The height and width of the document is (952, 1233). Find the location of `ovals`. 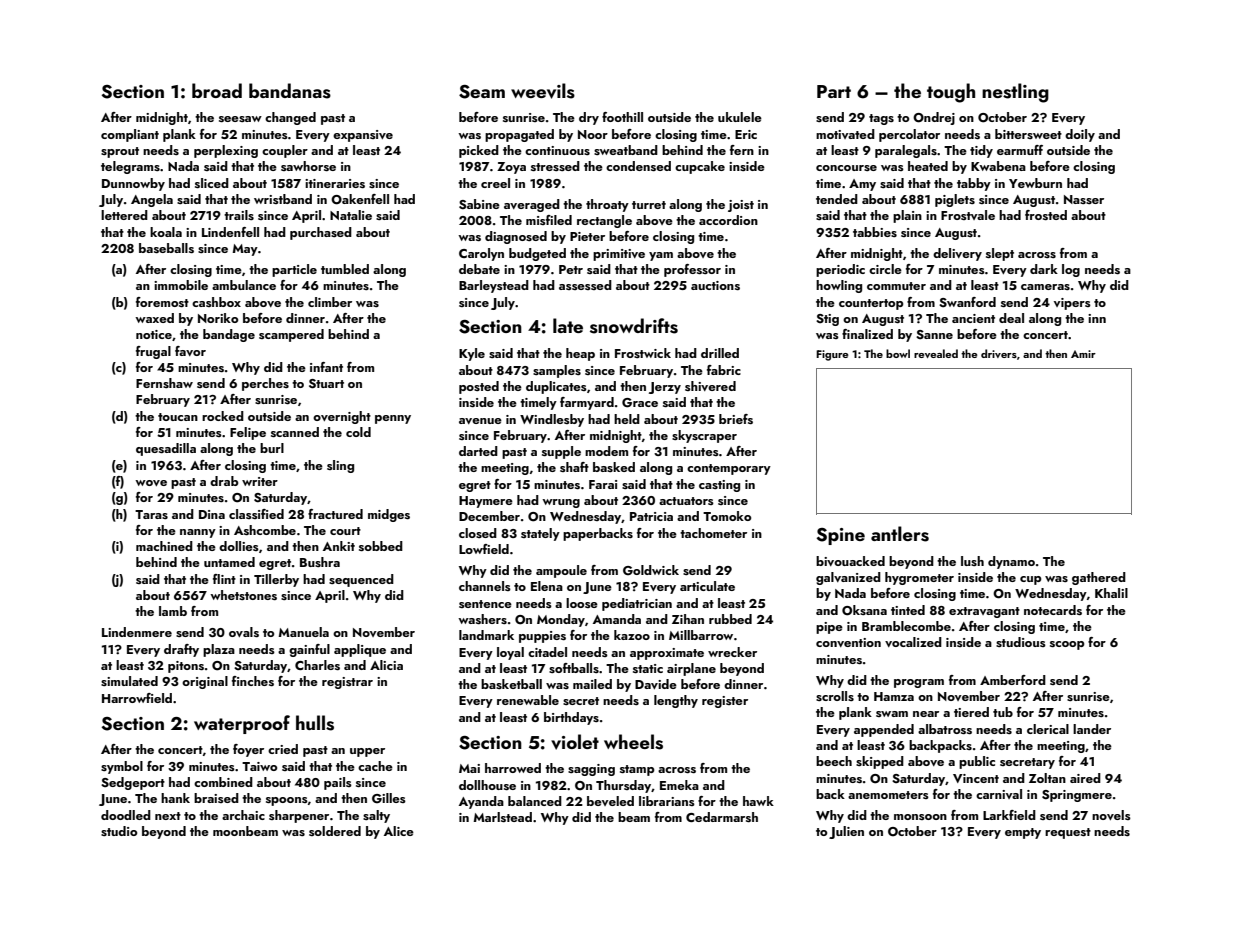

ovals is located at coordinates (244, 632).
